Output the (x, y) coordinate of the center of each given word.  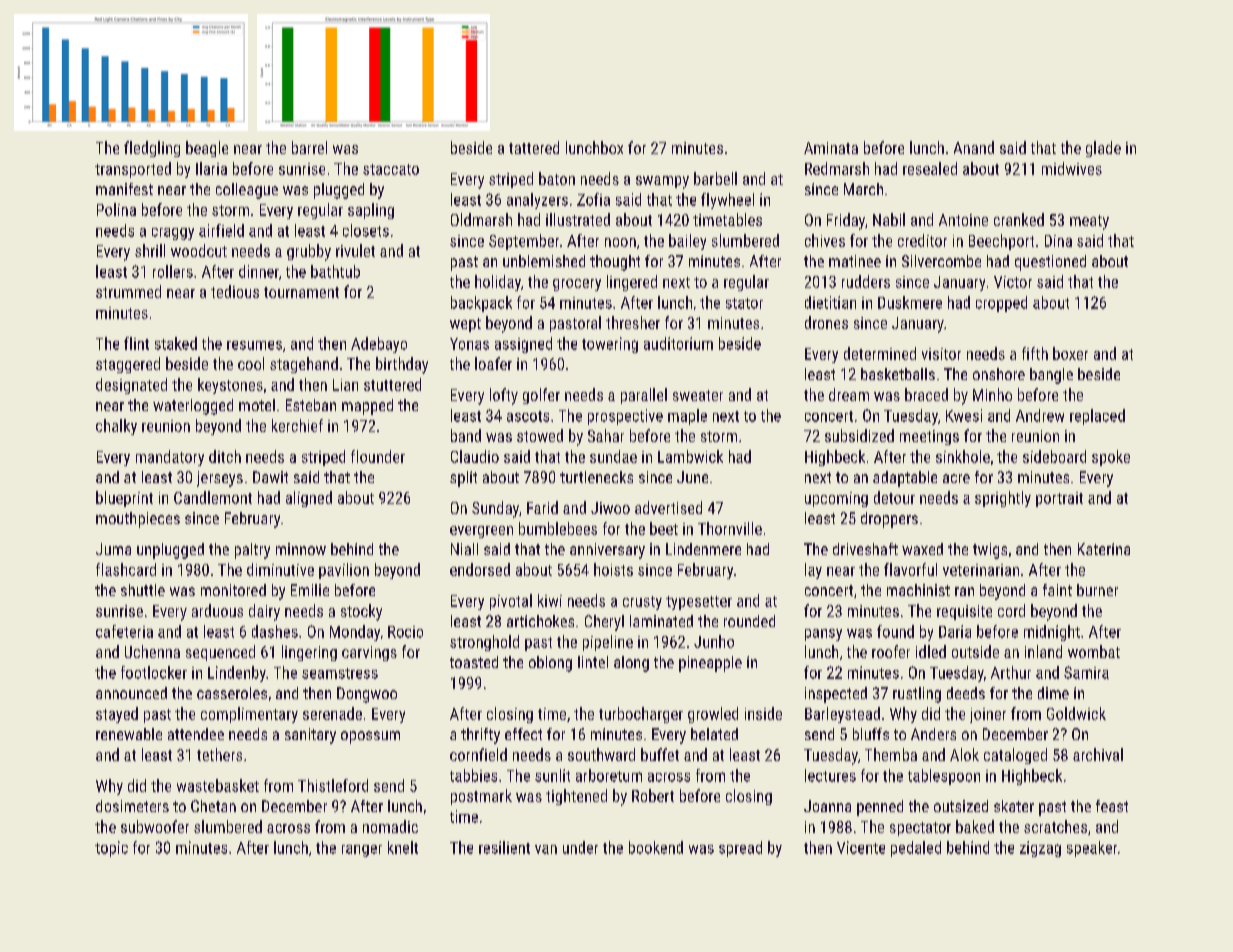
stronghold (484, 643)
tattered (534, 147)
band (466, 435)
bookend (656, 847)
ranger (362, 851)
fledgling (152, 149)
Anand (974, 147)
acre (956, 478)
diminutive (280, 569)
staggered (128, 365)
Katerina (1104, 549)
